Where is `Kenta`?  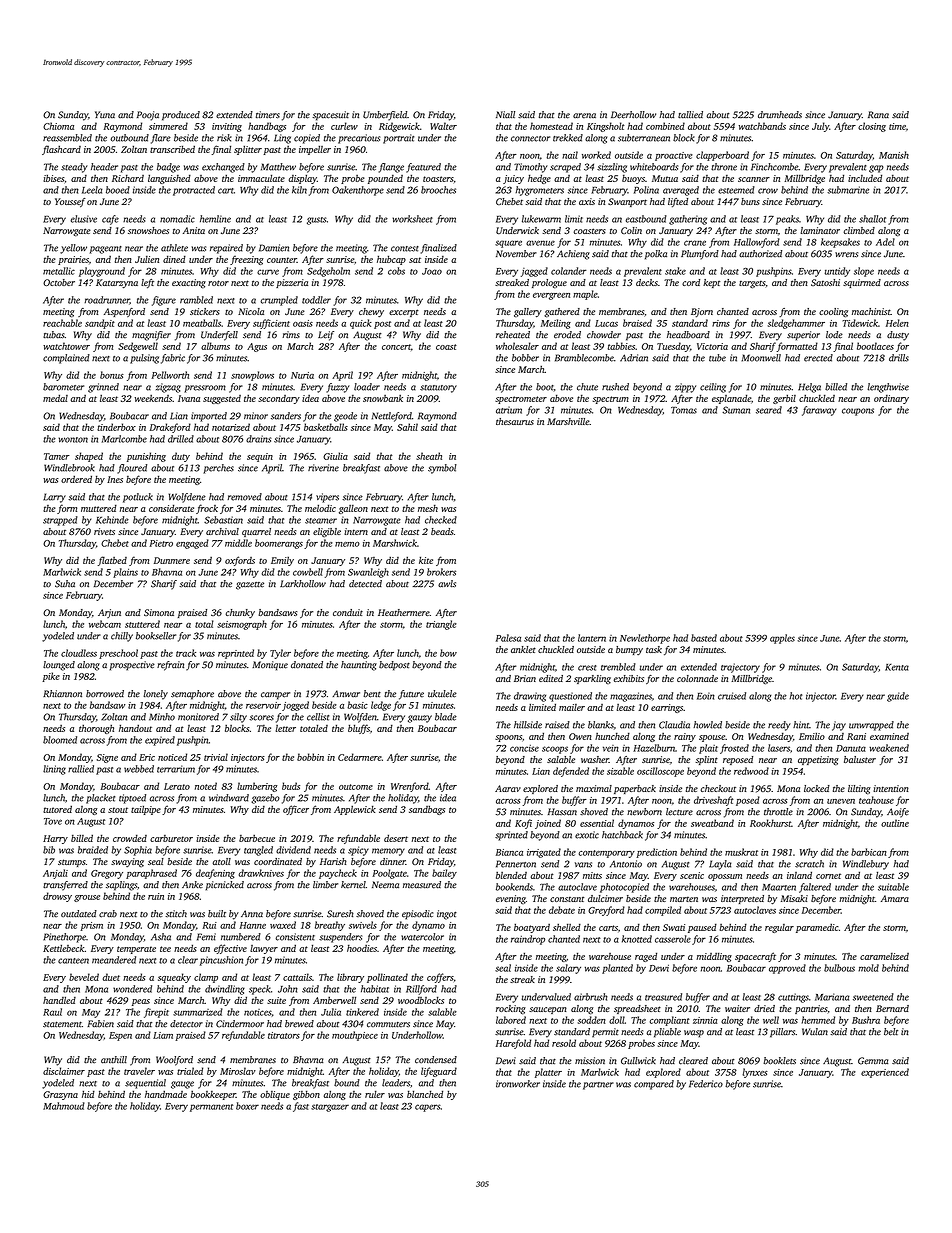 Kenta is located at coordinates (897, 667).
